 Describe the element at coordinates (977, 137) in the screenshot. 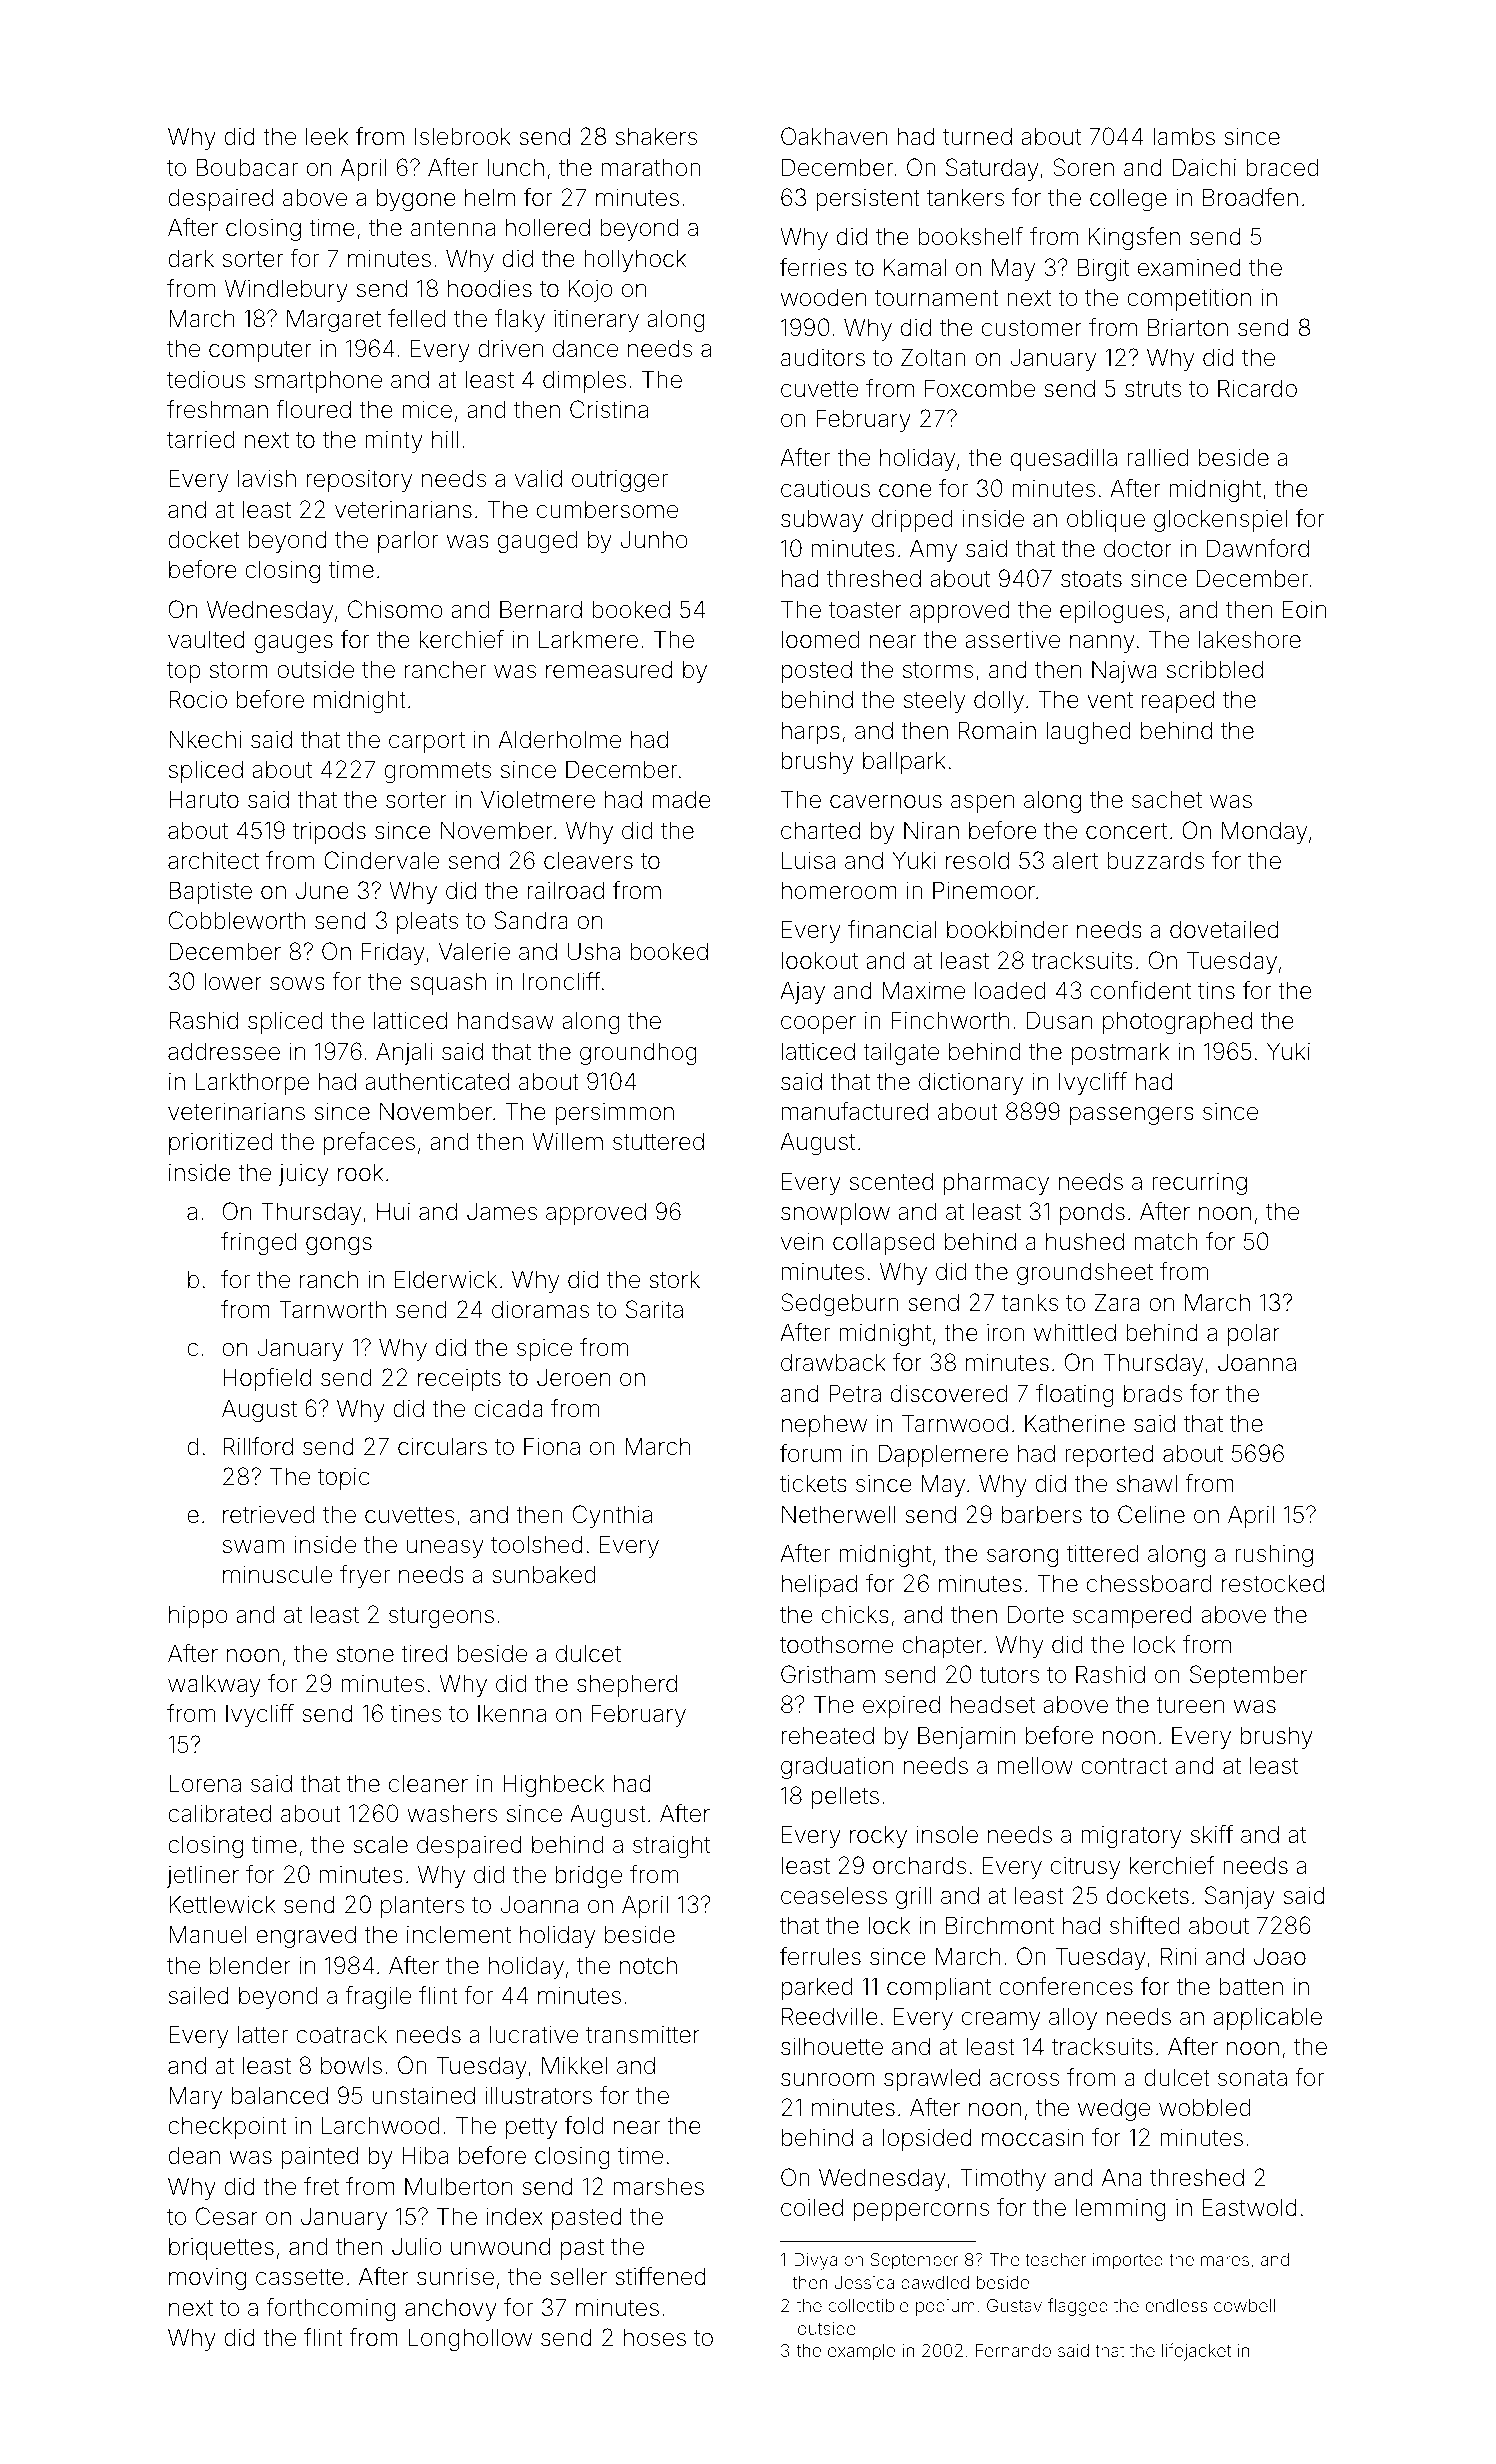

I see `turned` at that location.
